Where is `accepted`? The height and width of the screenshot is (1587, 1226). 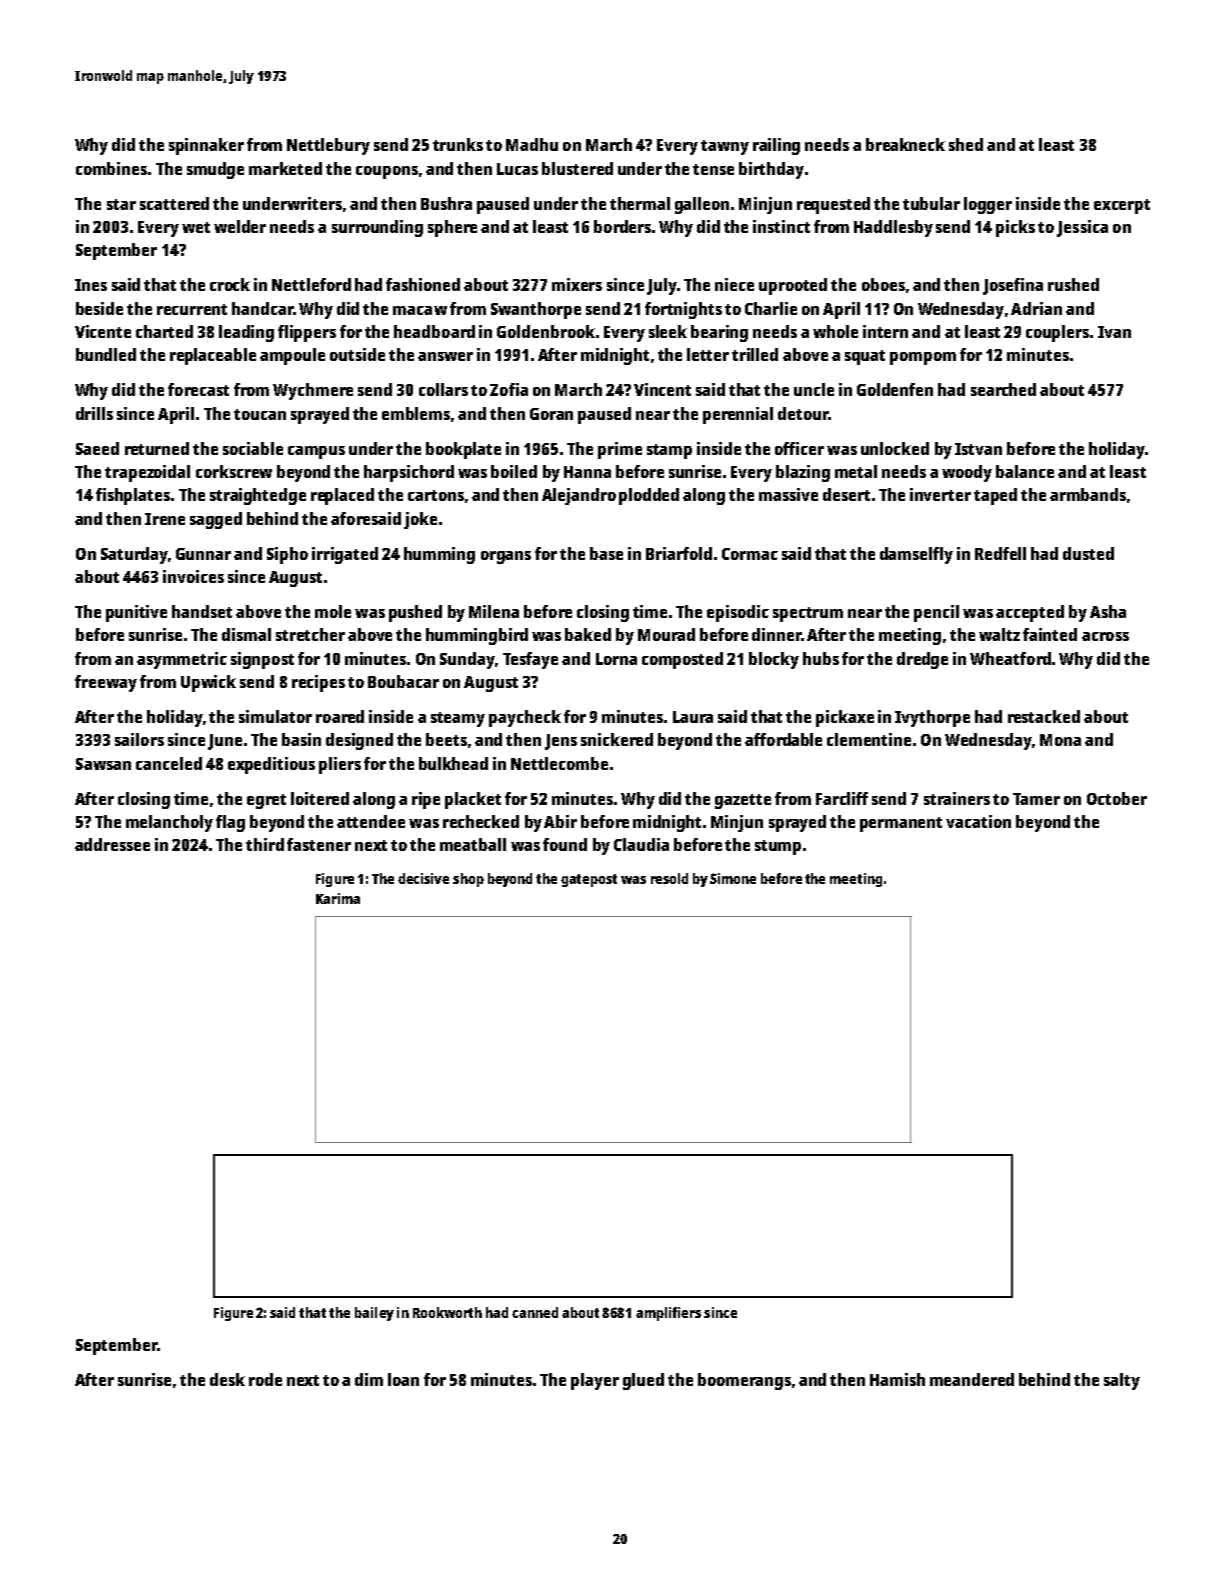
accepted is located at coordinates (1030, 613).
